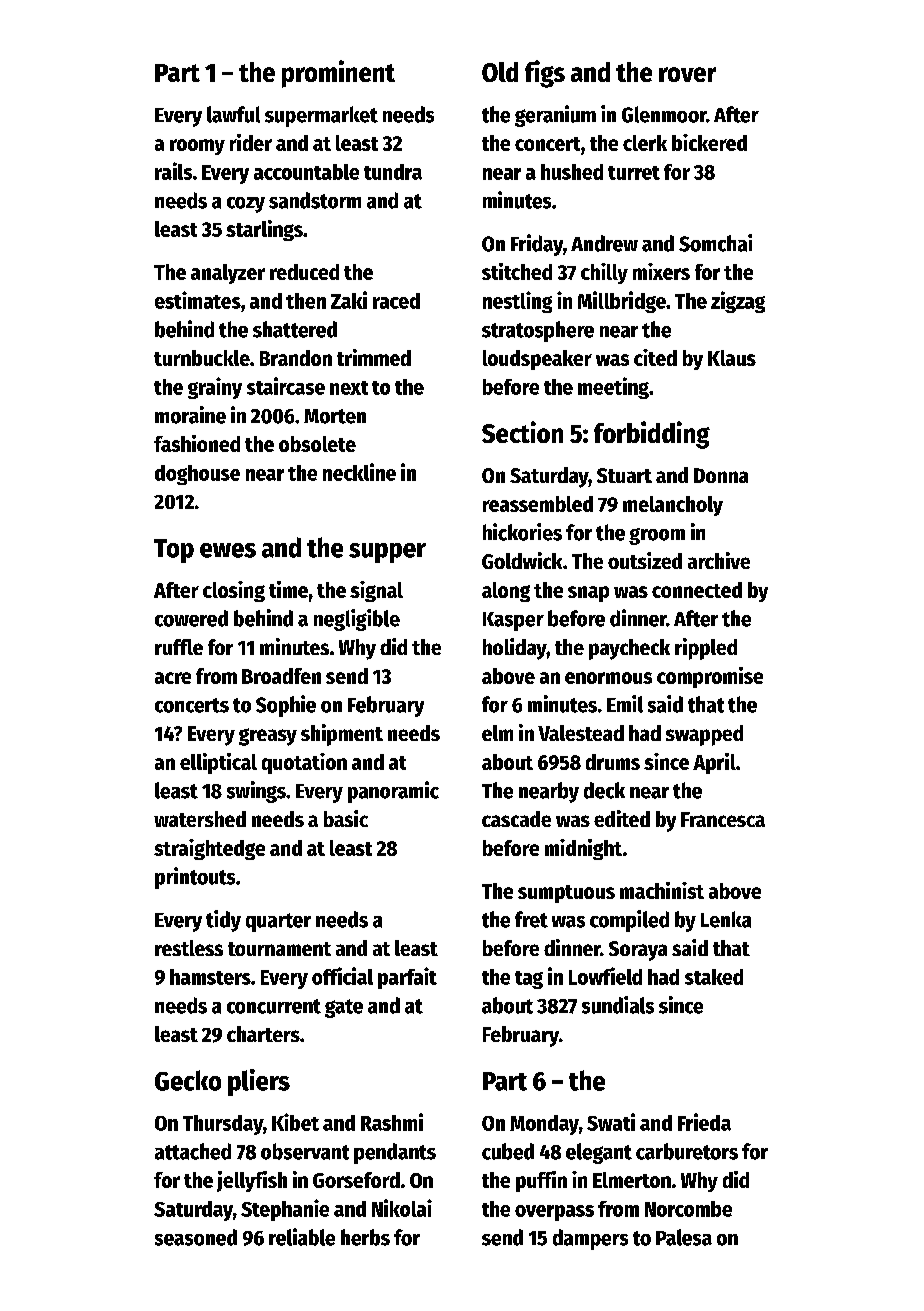 The height and width of the page is (1311, 924). What do you see at coordinates (302, 1237) in the page?
I see `reliable` at bounding box center [302, 1237].
